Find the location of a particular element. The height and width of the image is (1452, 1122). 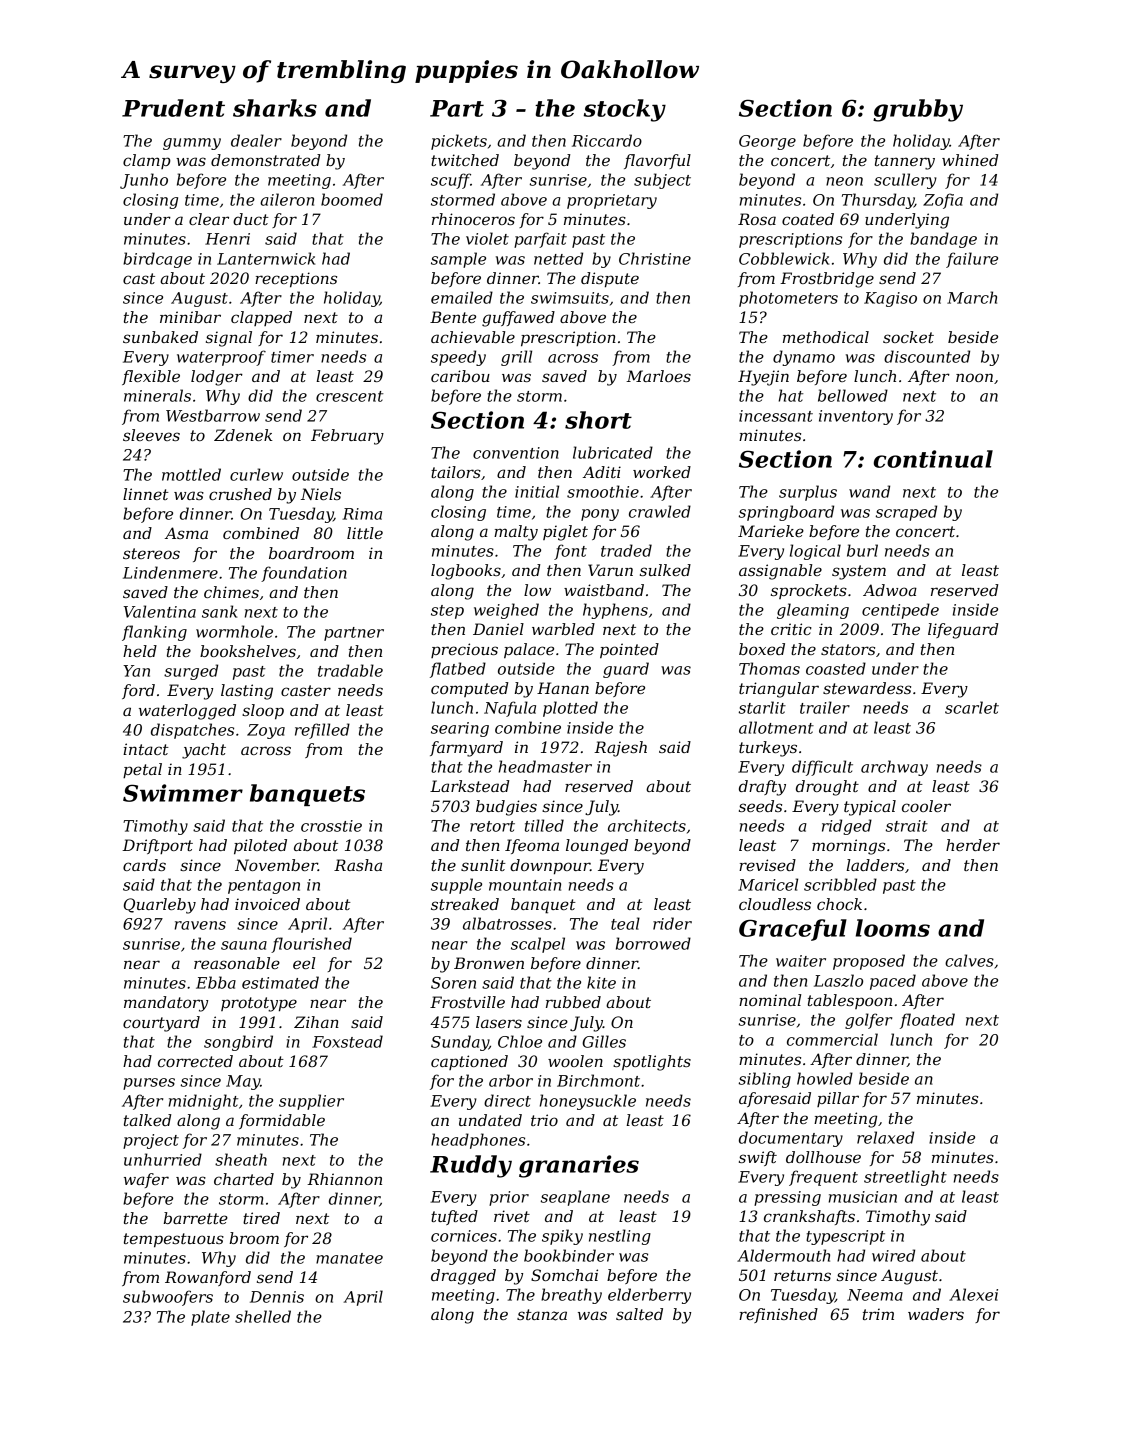

tilled is located at coordinates (544, 825).
